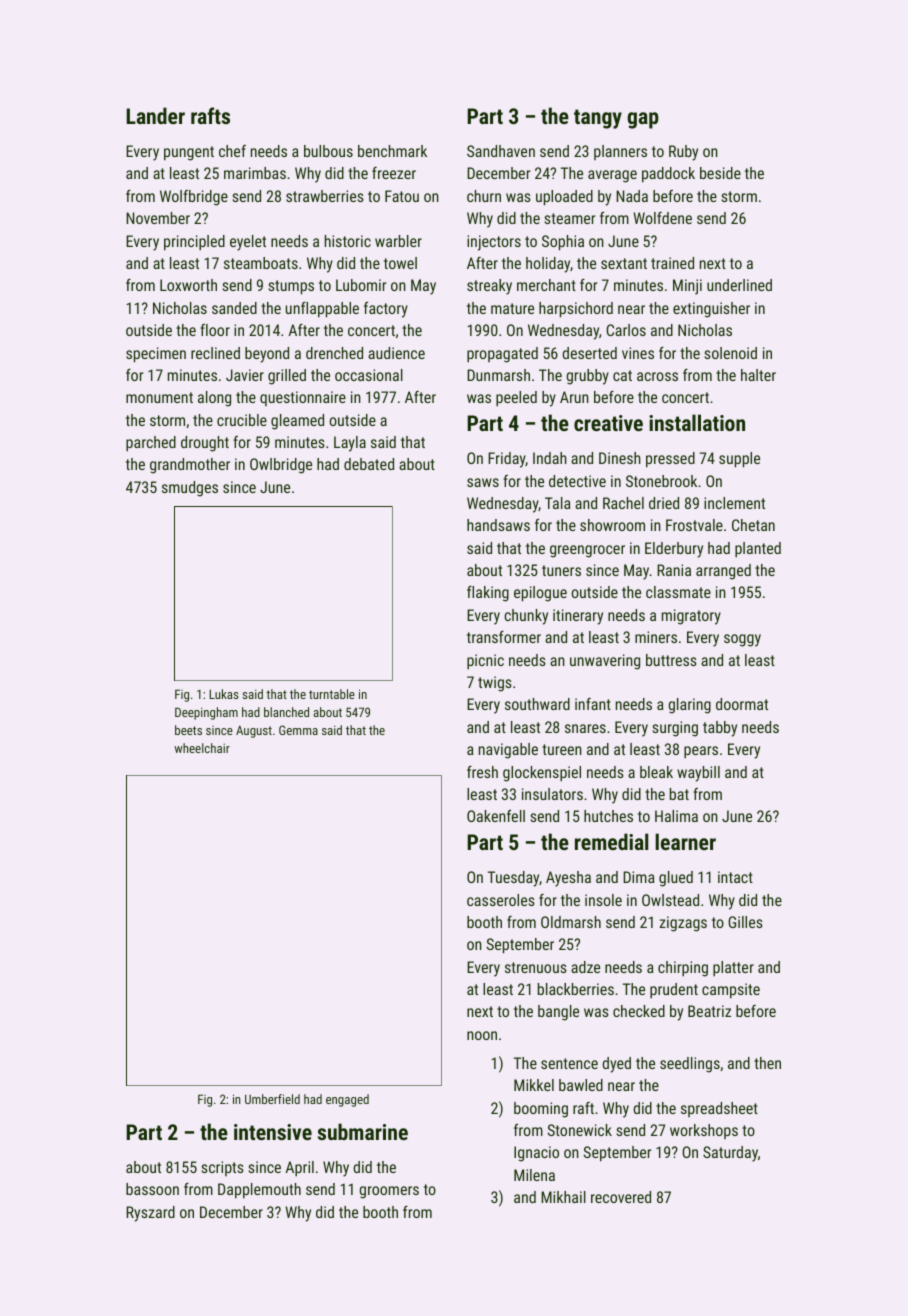 Image resolution: width=908 pixels, height=1316 pixels. I want to click on Ryszard, so click(150, 1214).
